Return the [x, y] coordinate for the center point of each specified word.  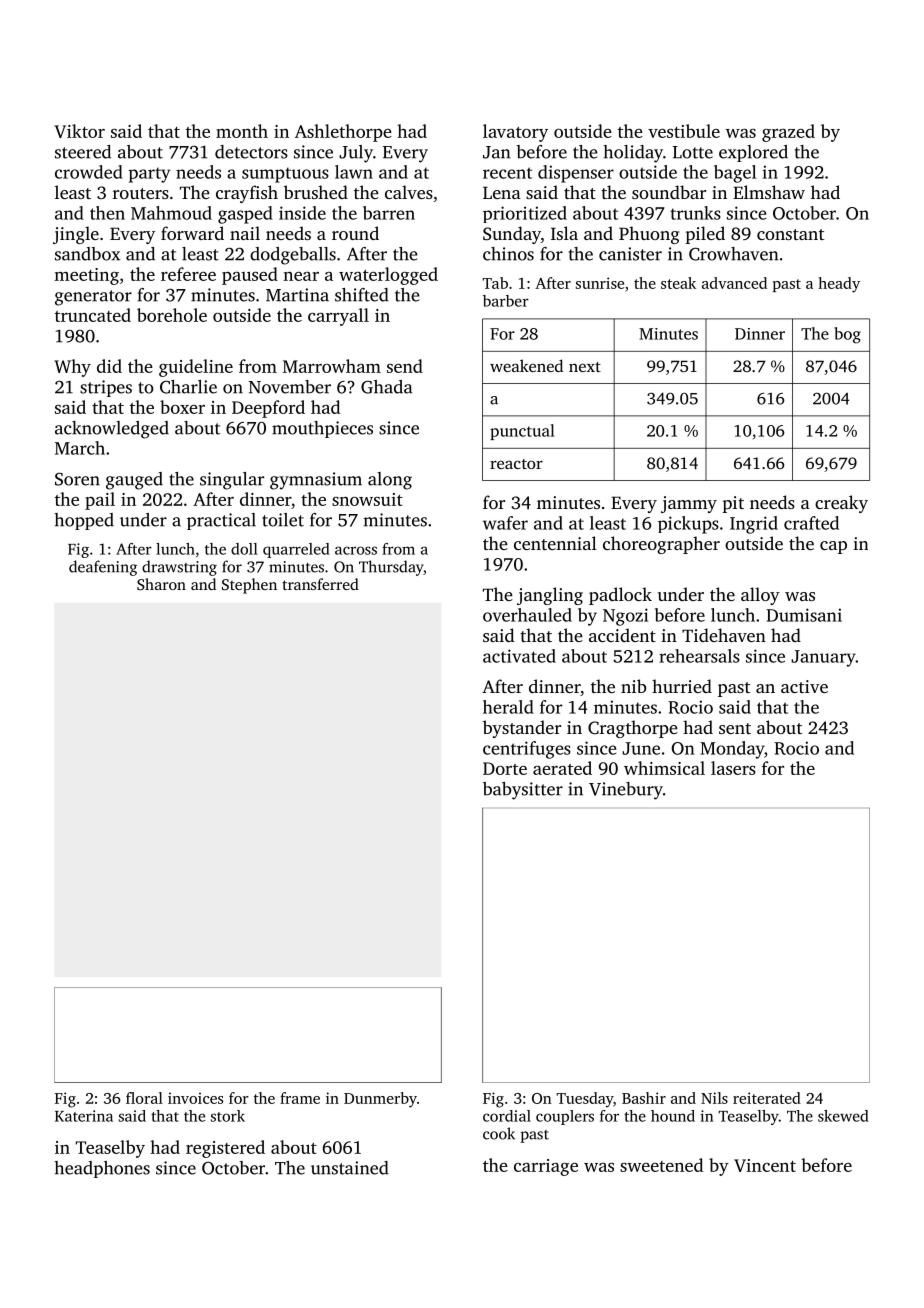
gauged [134, 481]
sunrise [600, 283]
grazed [788, 133]
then [107, 213]
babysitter [523, 791]
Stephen [249, 586]
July [356, 154]
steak [678, 283]
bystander [522, 729]
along [390, 481]
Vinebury [626, 791]
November [290, 387]
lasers [733, 768]
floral [144, 1098]
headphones [102, 1169]
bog [847, 335]
